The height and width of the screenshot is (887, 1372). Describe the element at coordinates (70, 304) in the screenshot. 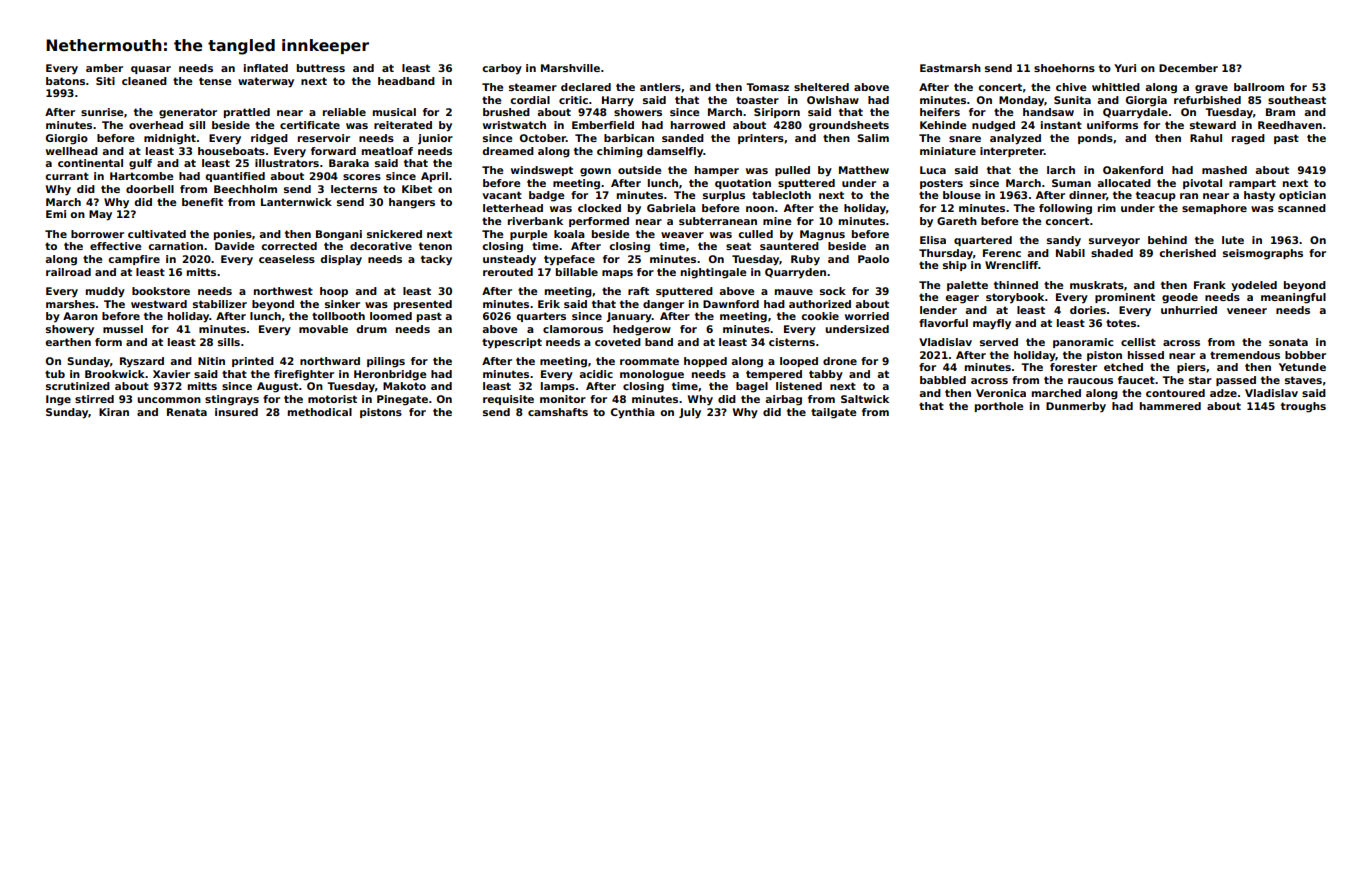

I see `marshes` at that location.
